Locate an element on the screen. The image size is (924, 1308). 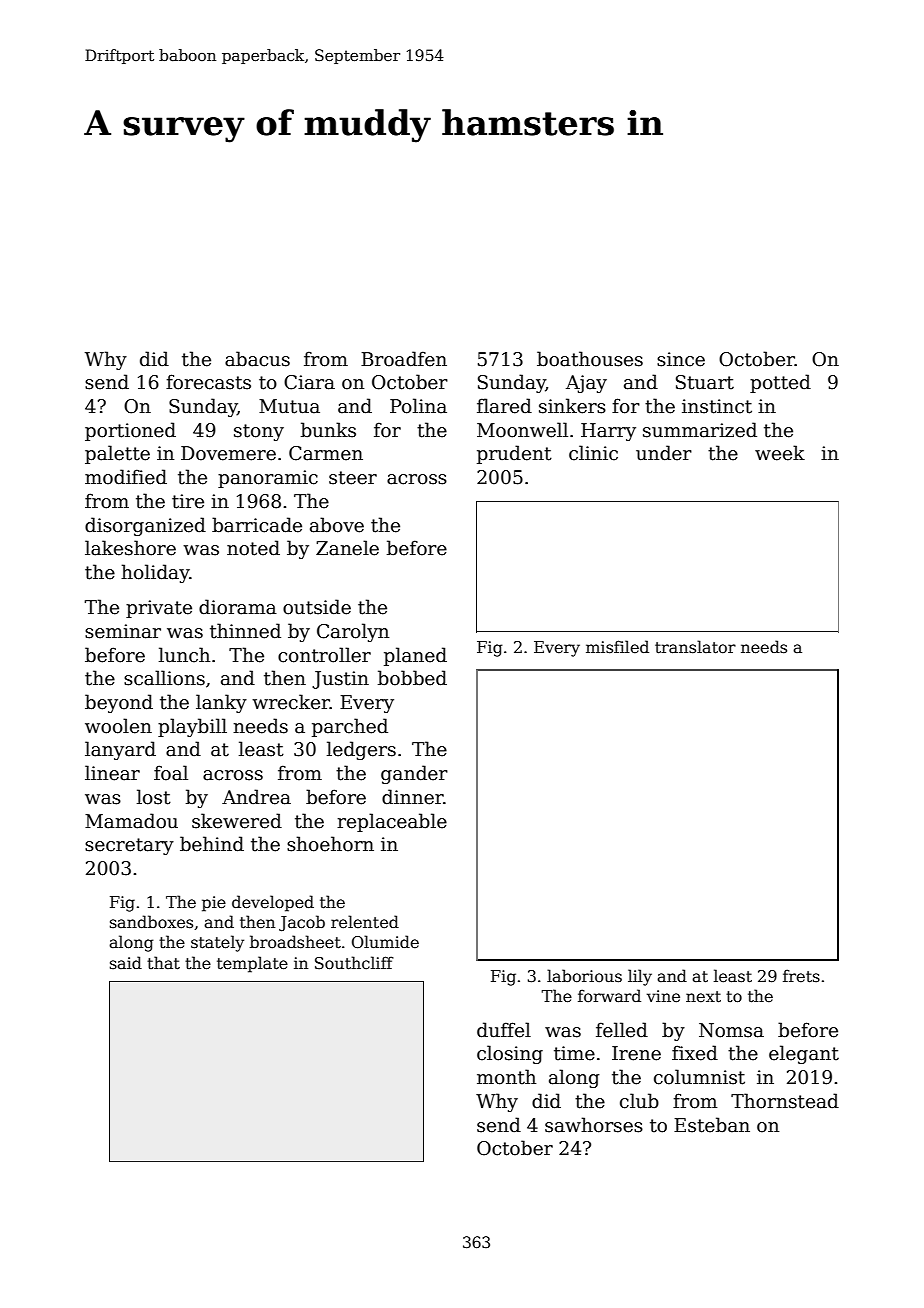
holiday is located at coordinates (155, 573).
